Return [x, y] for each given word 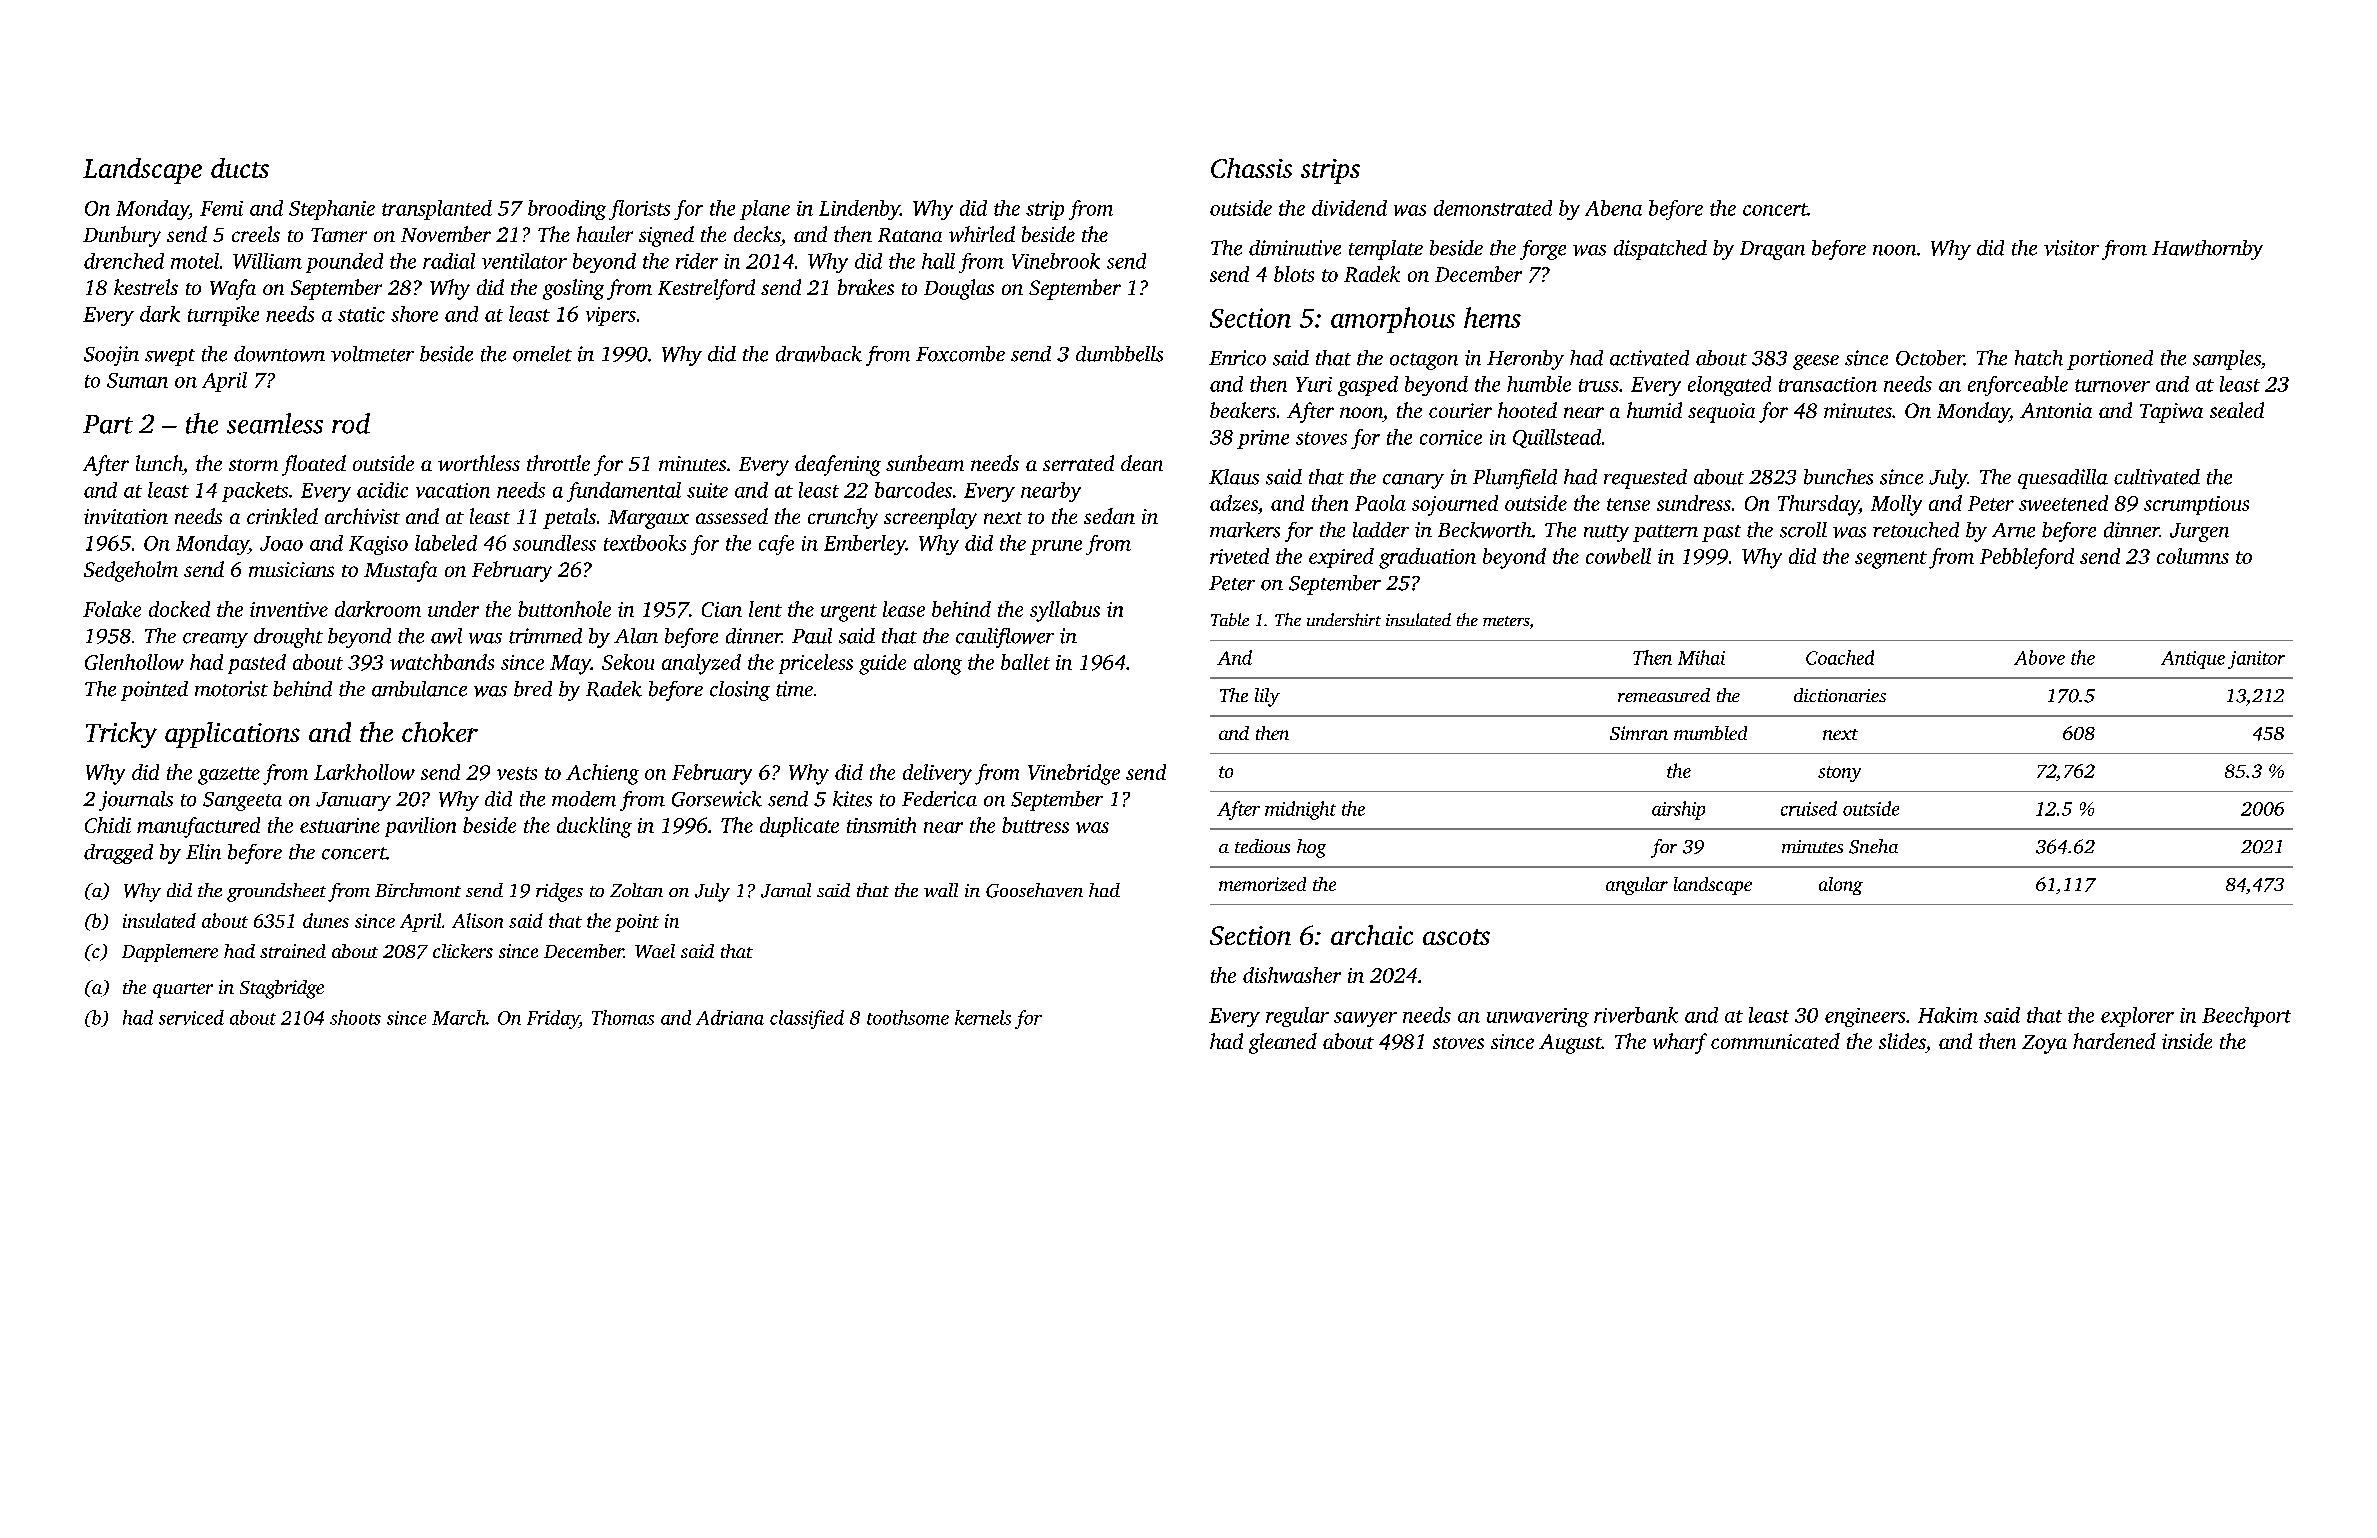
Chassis [1251, 168]
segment [1891, 560]
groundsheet [276, 892]
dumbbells [1119, 354]
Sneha [1873, 846]
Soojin [111, 356]
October [1930, 358]
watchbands [442, 662]
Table [1230, 619]
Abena [1613, 208]
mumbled [1710, 733]
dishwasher [1292, 975]
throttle [558, 463]
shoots [355, 1017]
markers [1245, 530]
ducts [240, 168]
